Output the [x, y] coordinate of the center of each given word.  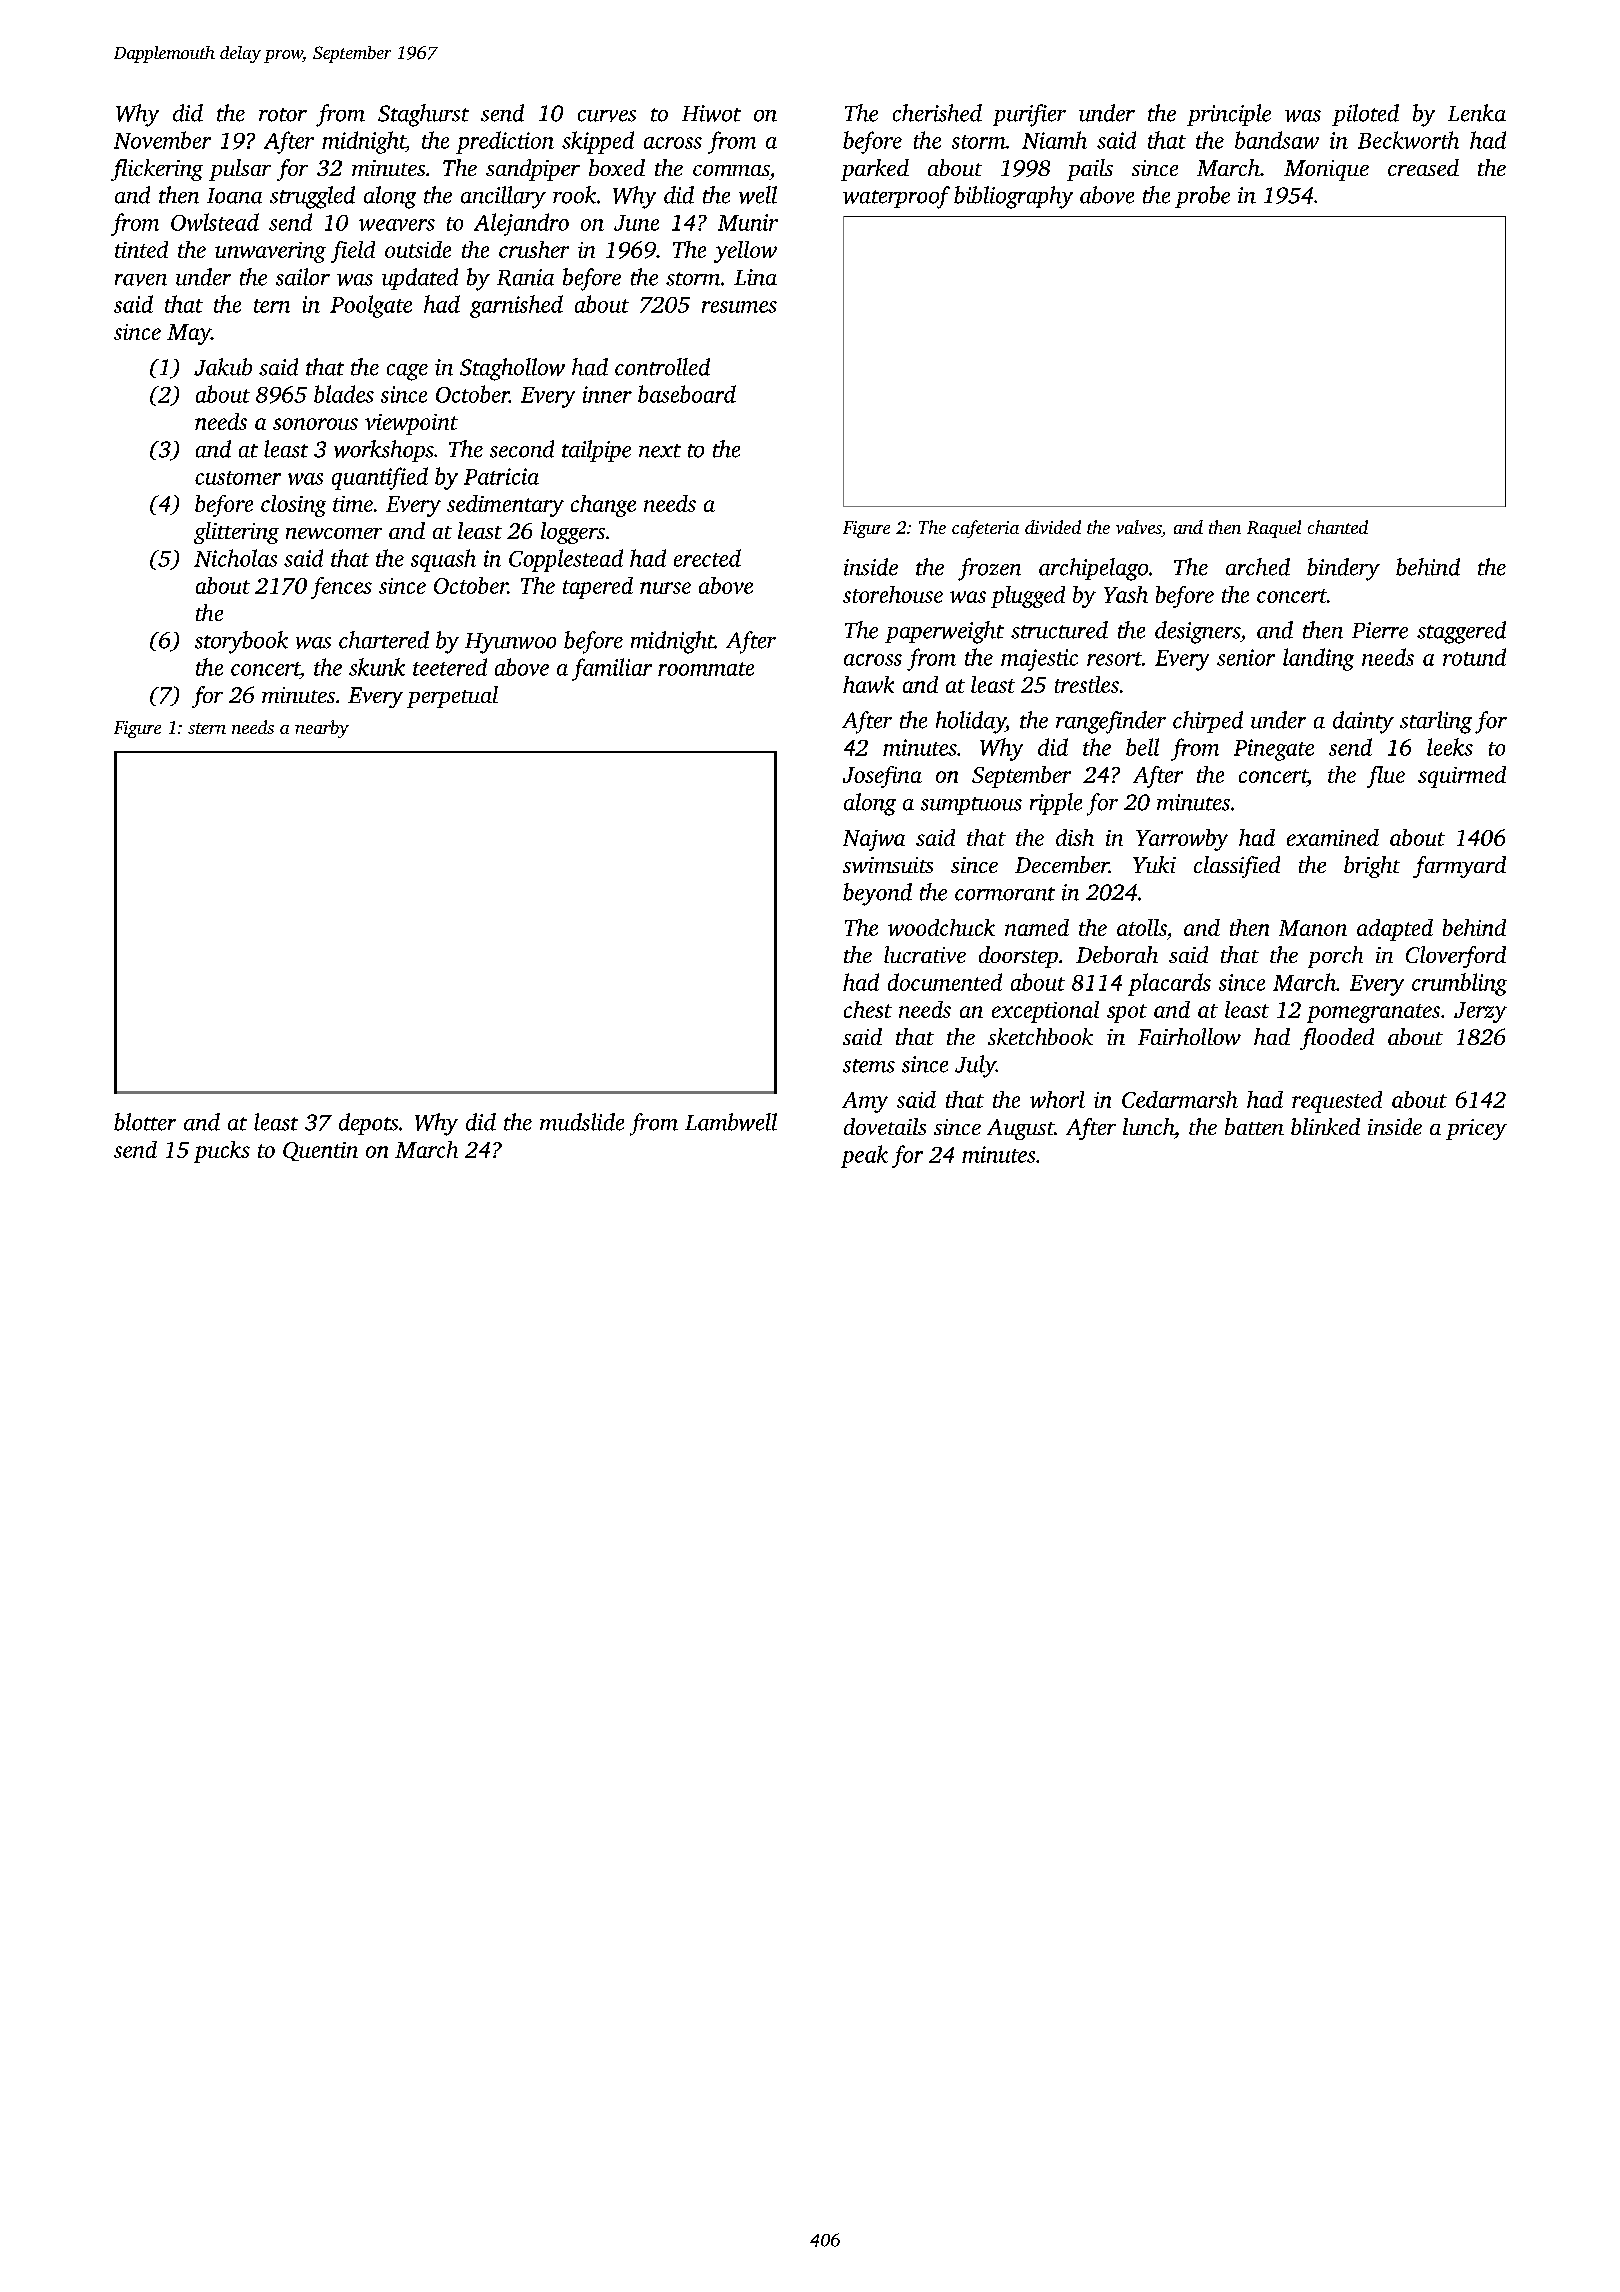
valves [1139, 528]
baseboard [687, 394]
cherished [937, 113]
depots [368, 1124]
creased [1423, 167]
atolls [1142, 927]
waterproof [896, 197]
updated [420, 279]
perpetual [452, 697]
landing [1318, 659]
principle [1229, 115]
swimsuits [888, 865]
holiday [971, 722]
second [522, 449]
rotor [283, 115]
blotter [145, 1122]
